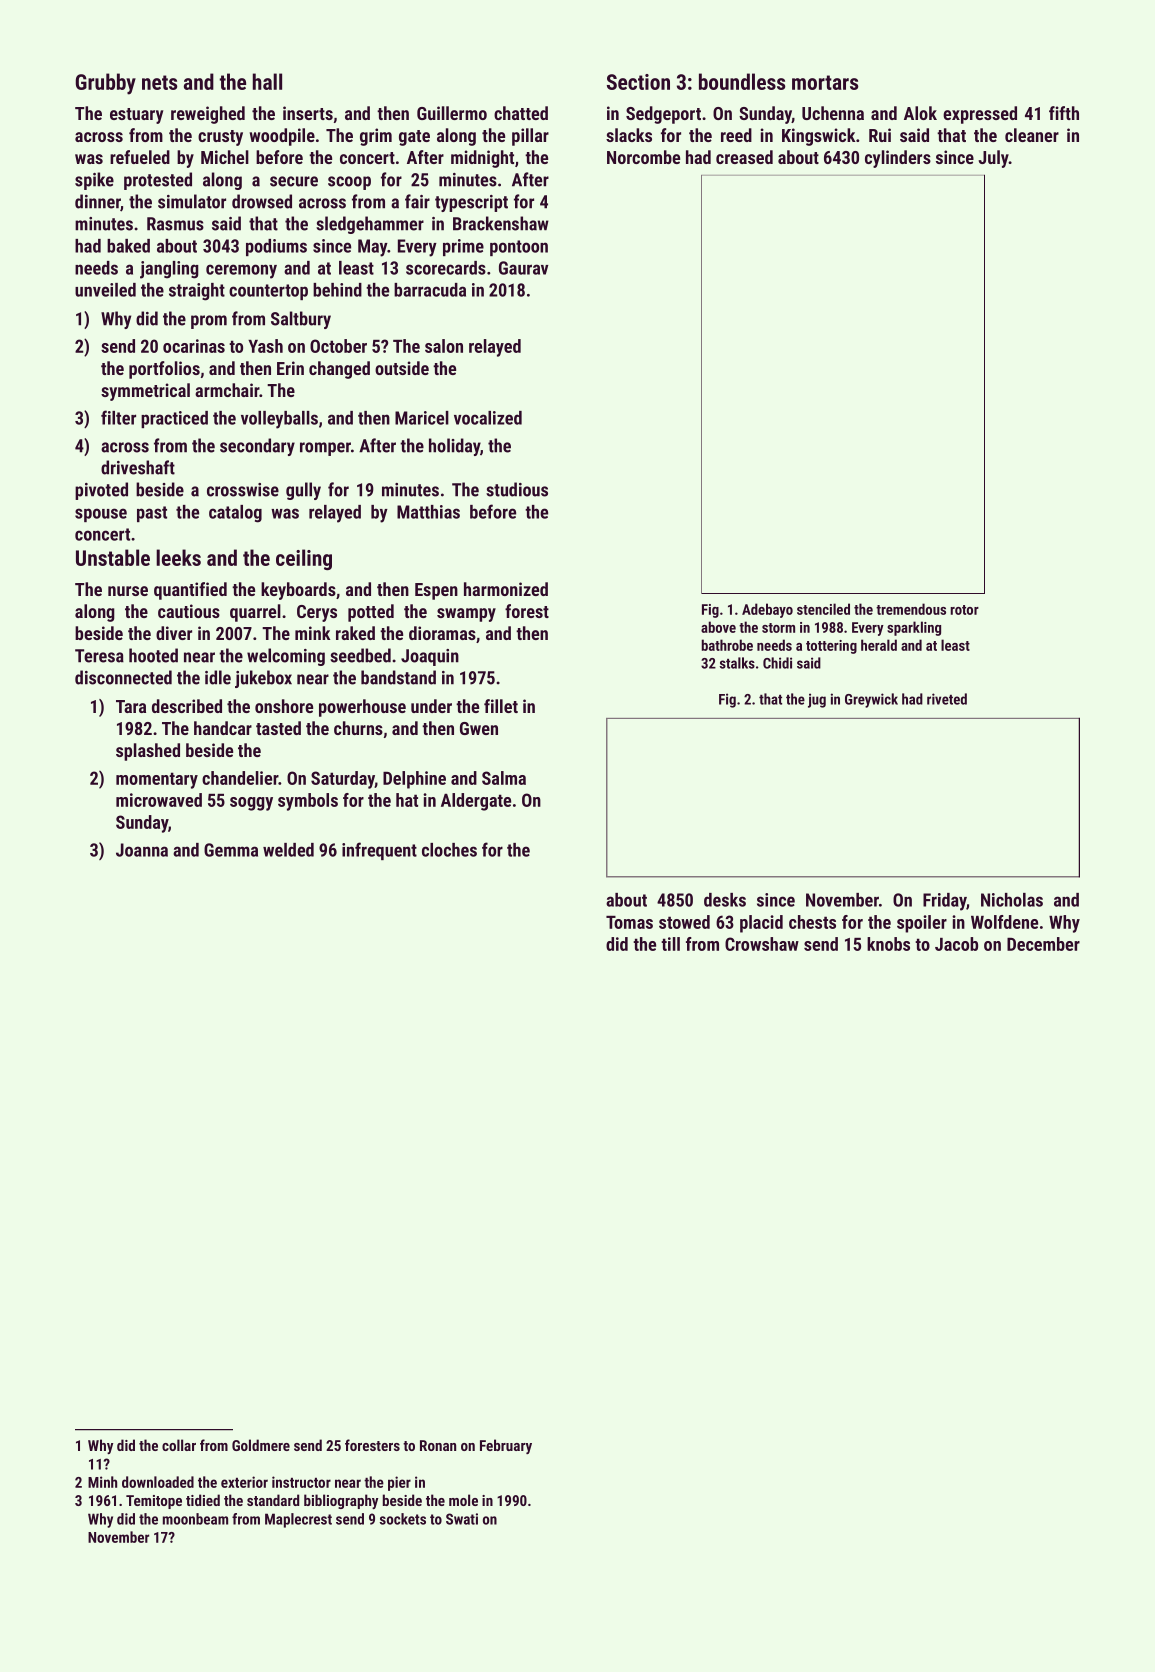 The height and width of the screenshot is (1672, 1155). I want to click on Maplecrest, so click(298, 1520).
